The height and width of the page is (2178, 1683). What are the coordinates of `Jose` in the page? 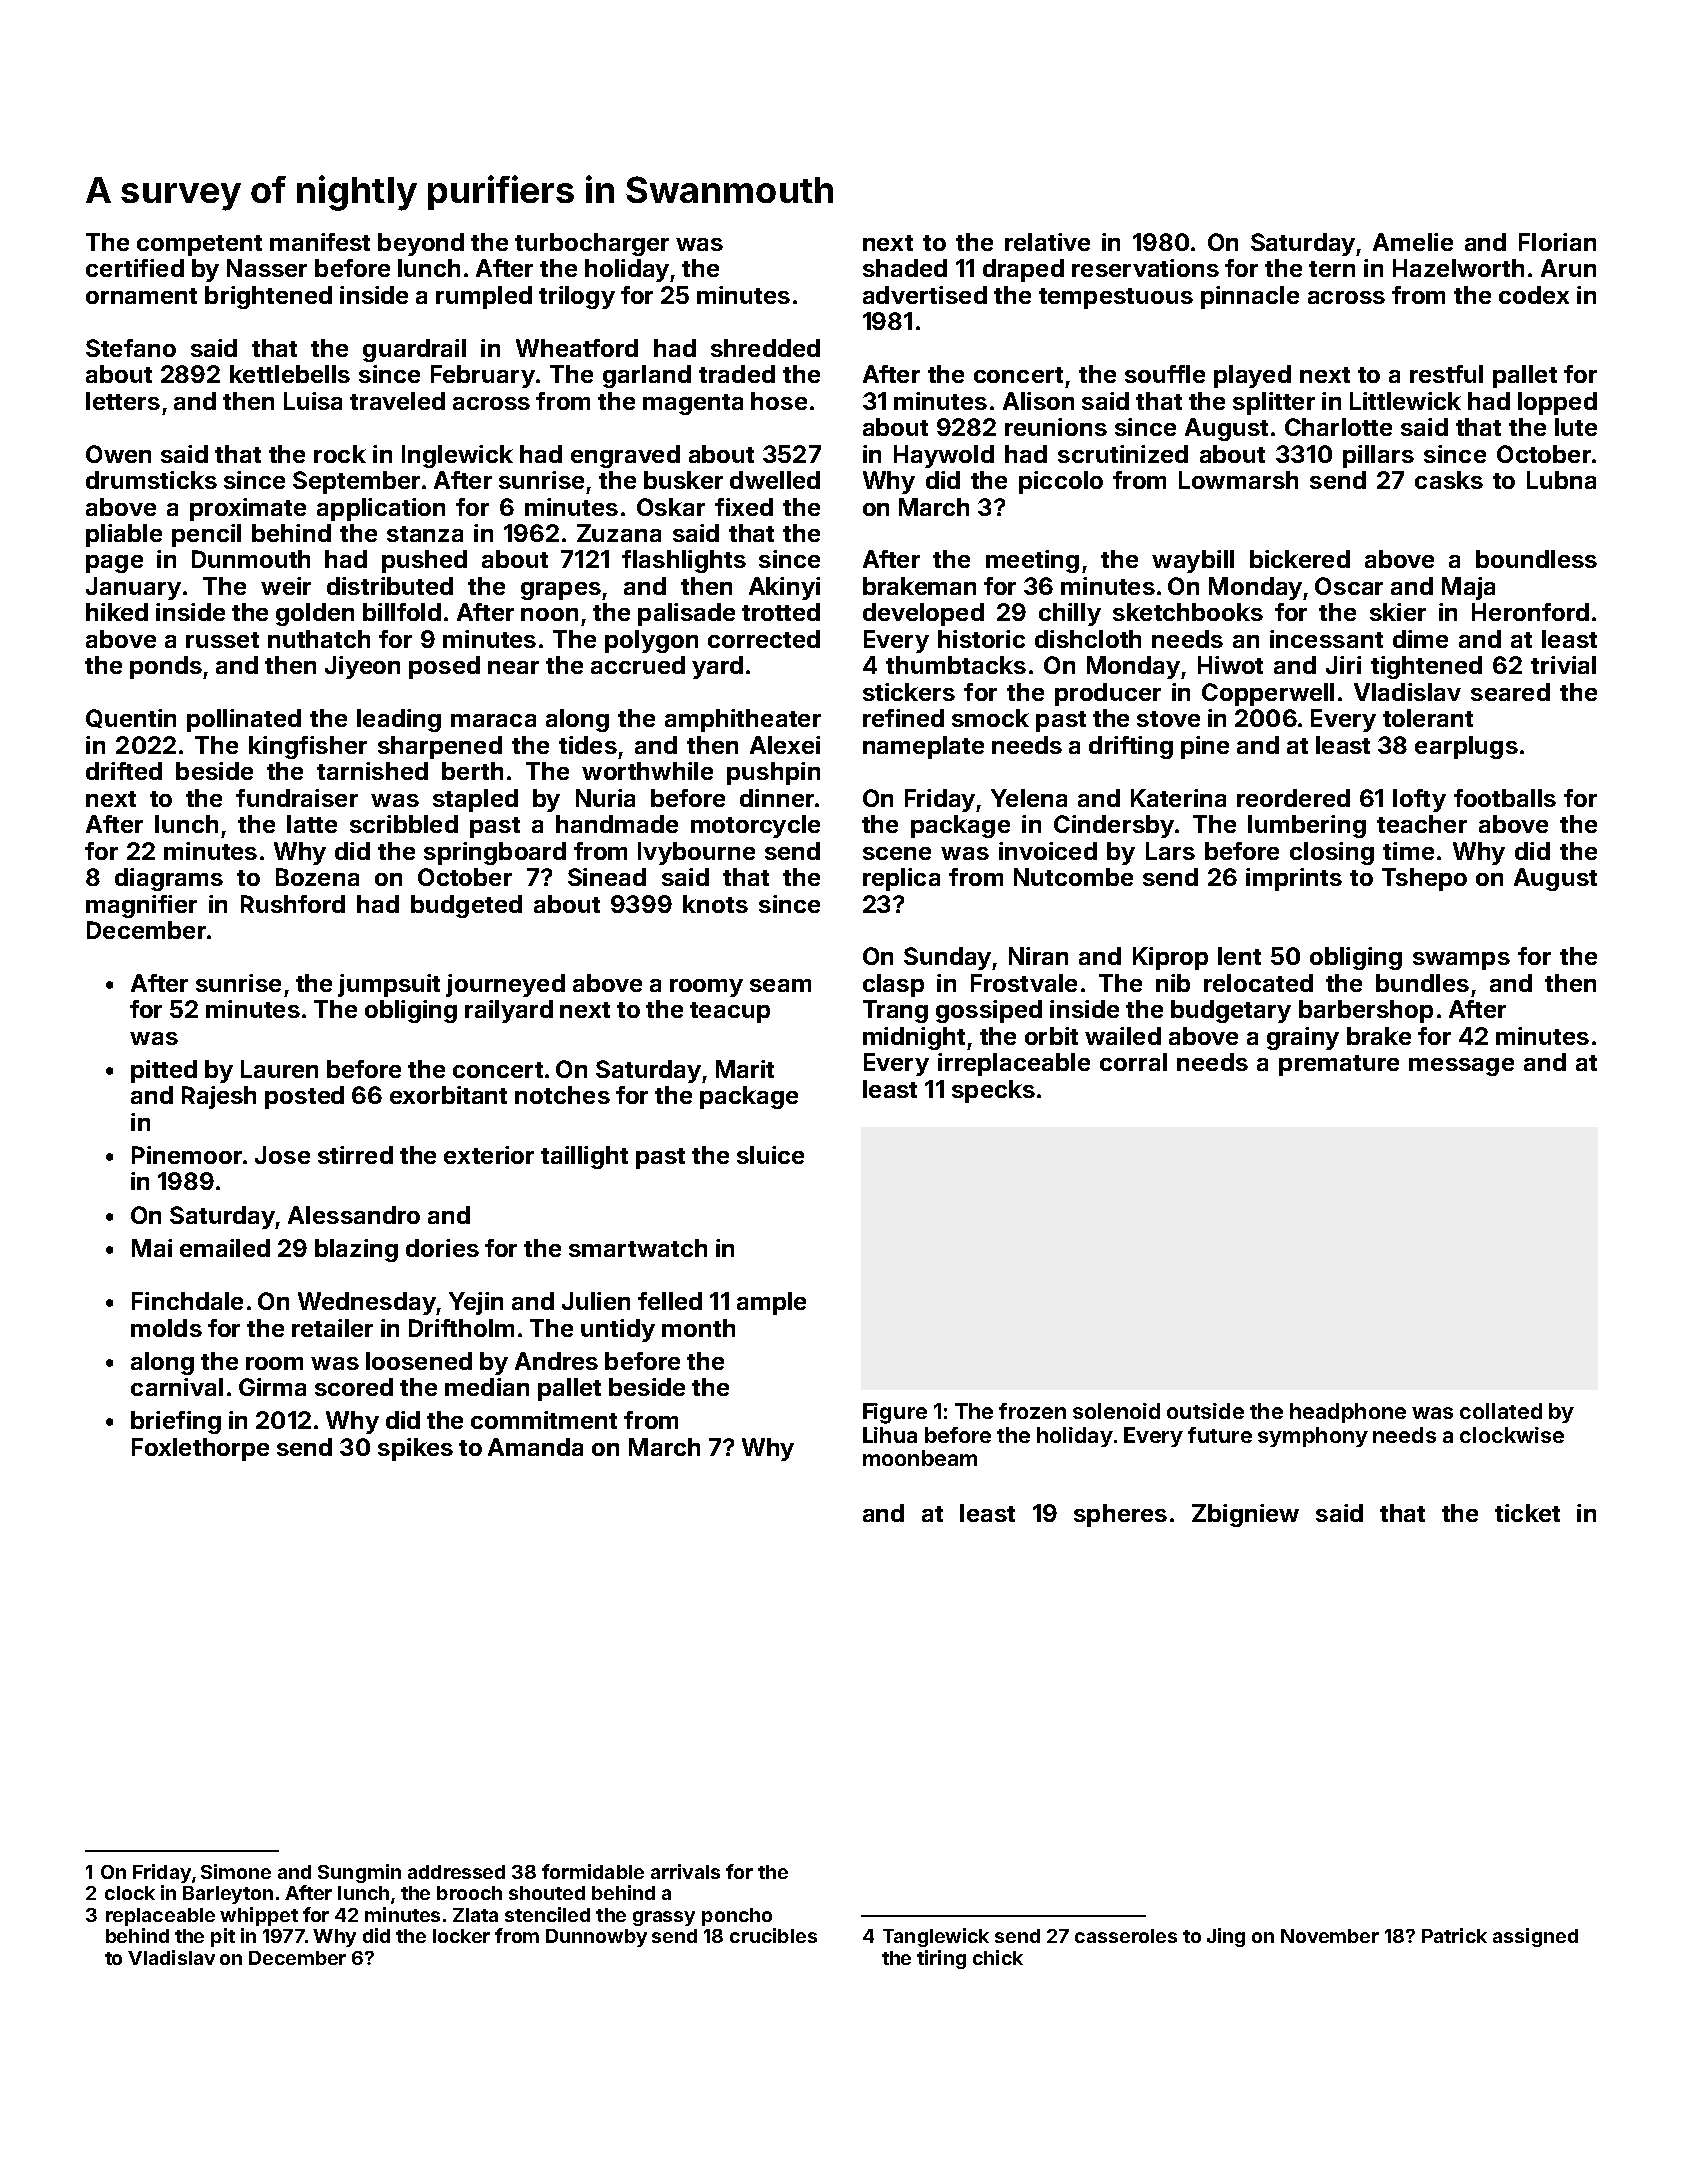 It's located at (282, 1155).
